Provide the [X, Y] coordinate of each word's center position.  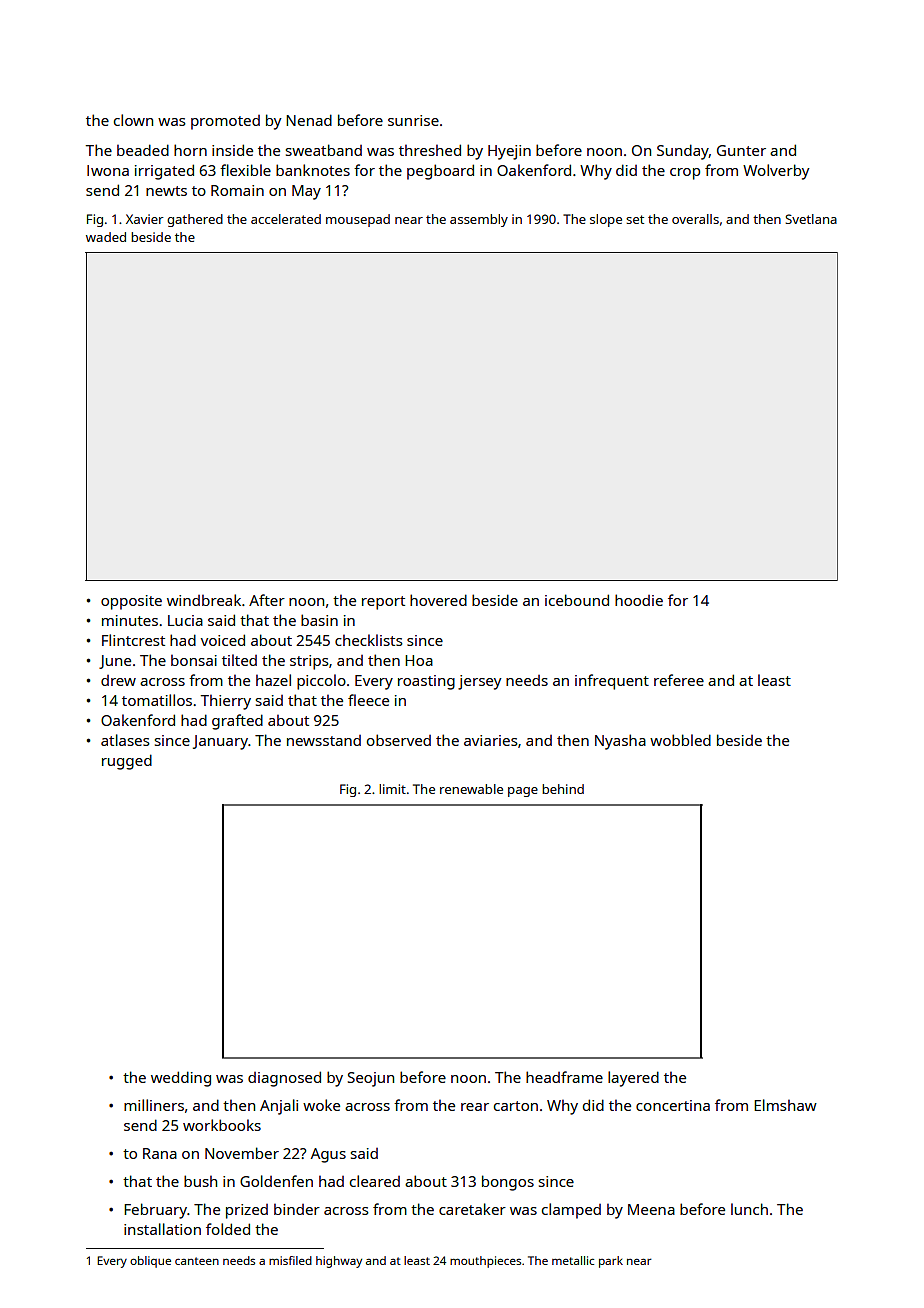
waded [106, 237]
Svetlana [811, 219]
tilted [239, 660]
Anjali [279, 1107]
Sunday [683, 152]
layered [633, 1079]
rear [475, 1107]
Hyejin [509, 152]
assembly [479, 220]
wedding [181, 1079]
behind [563, 789]
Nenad [309, 120]
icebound [577, 600]
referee [679, 680]
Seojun [371, 1079]
